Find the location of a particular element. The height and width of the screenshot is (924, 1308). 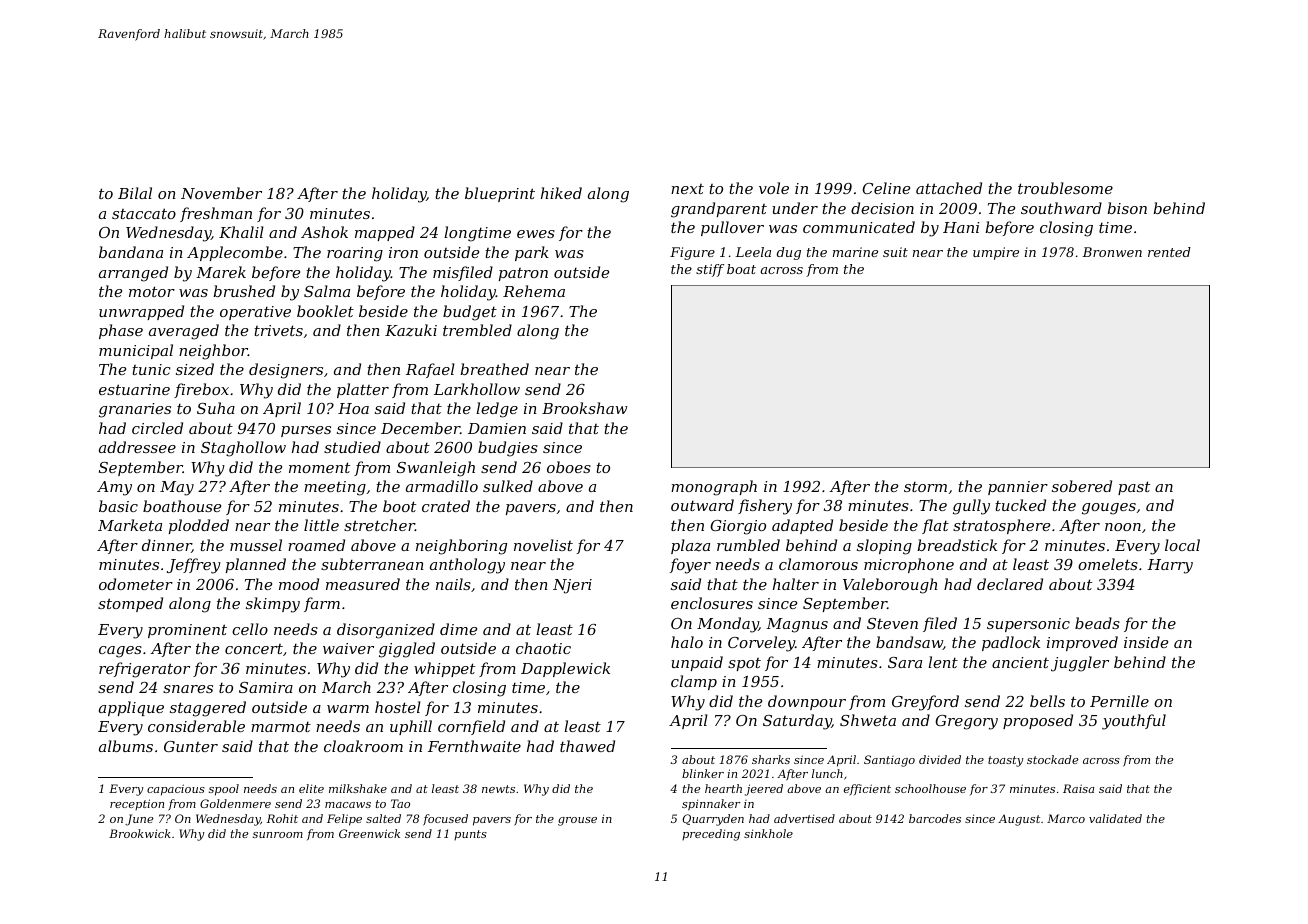

thawed is located at coordinates (587, 746).
